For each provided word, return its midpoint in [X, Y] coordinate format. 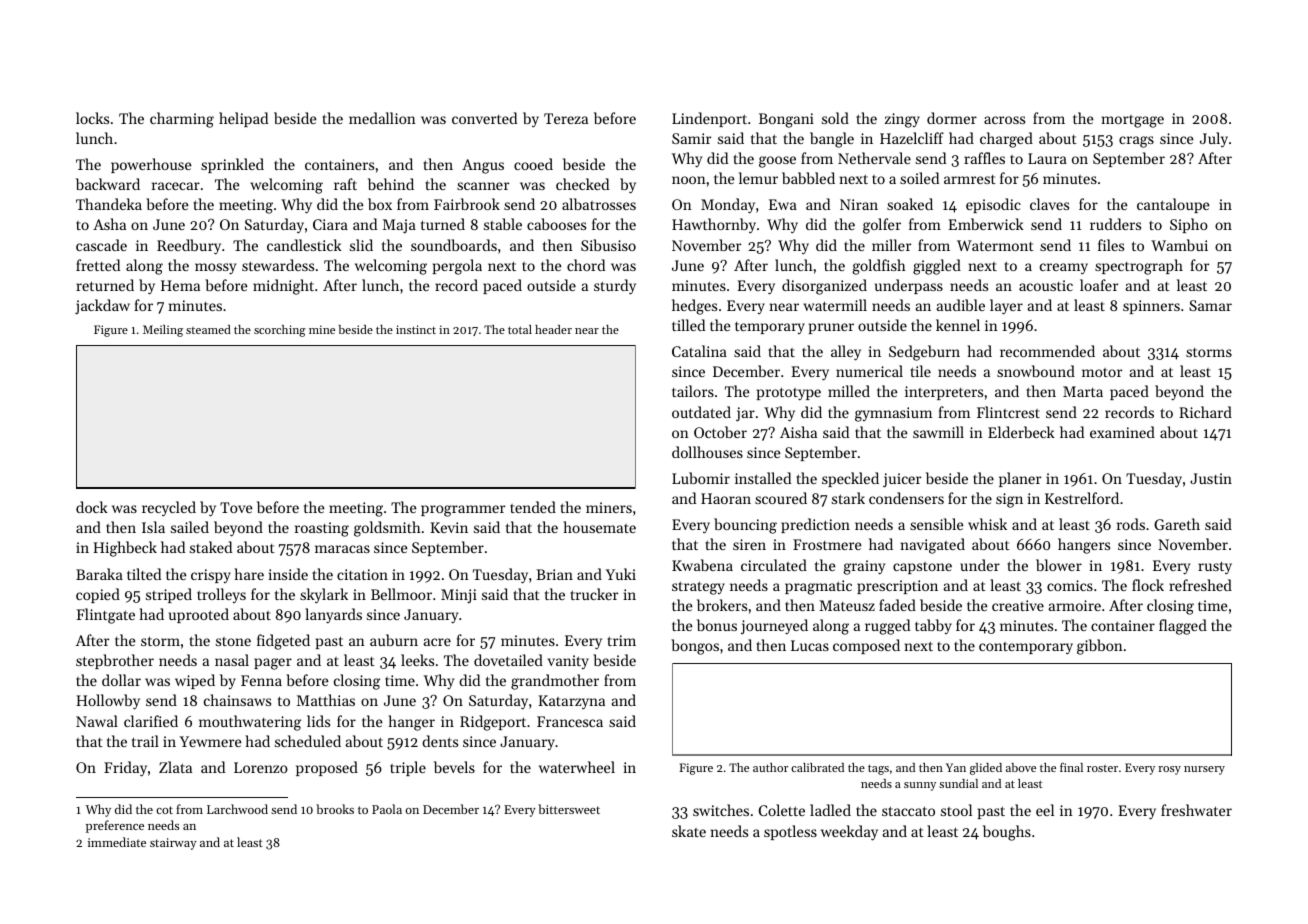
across [1004, 120]
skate [689, 831]
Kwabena [702, 565]
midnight [283, 287]
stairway [173, 844]
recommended [1047, 351]
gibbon [1100, 647]
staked [211, 547]
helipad [243, 119]
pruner [831, 328]
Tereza [566, 118]
